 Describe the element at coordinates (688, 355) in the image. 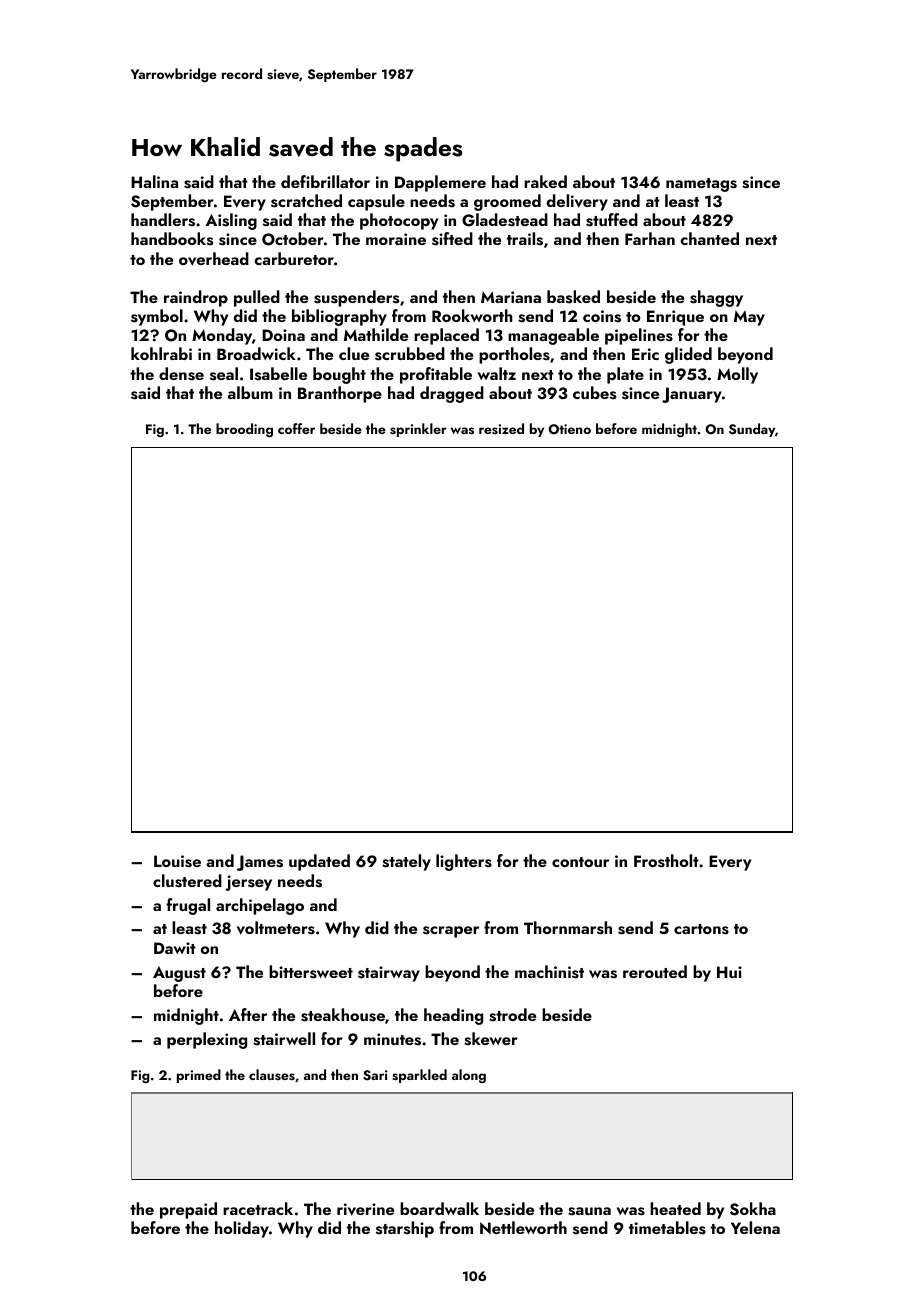

I see `glided` at that location.
